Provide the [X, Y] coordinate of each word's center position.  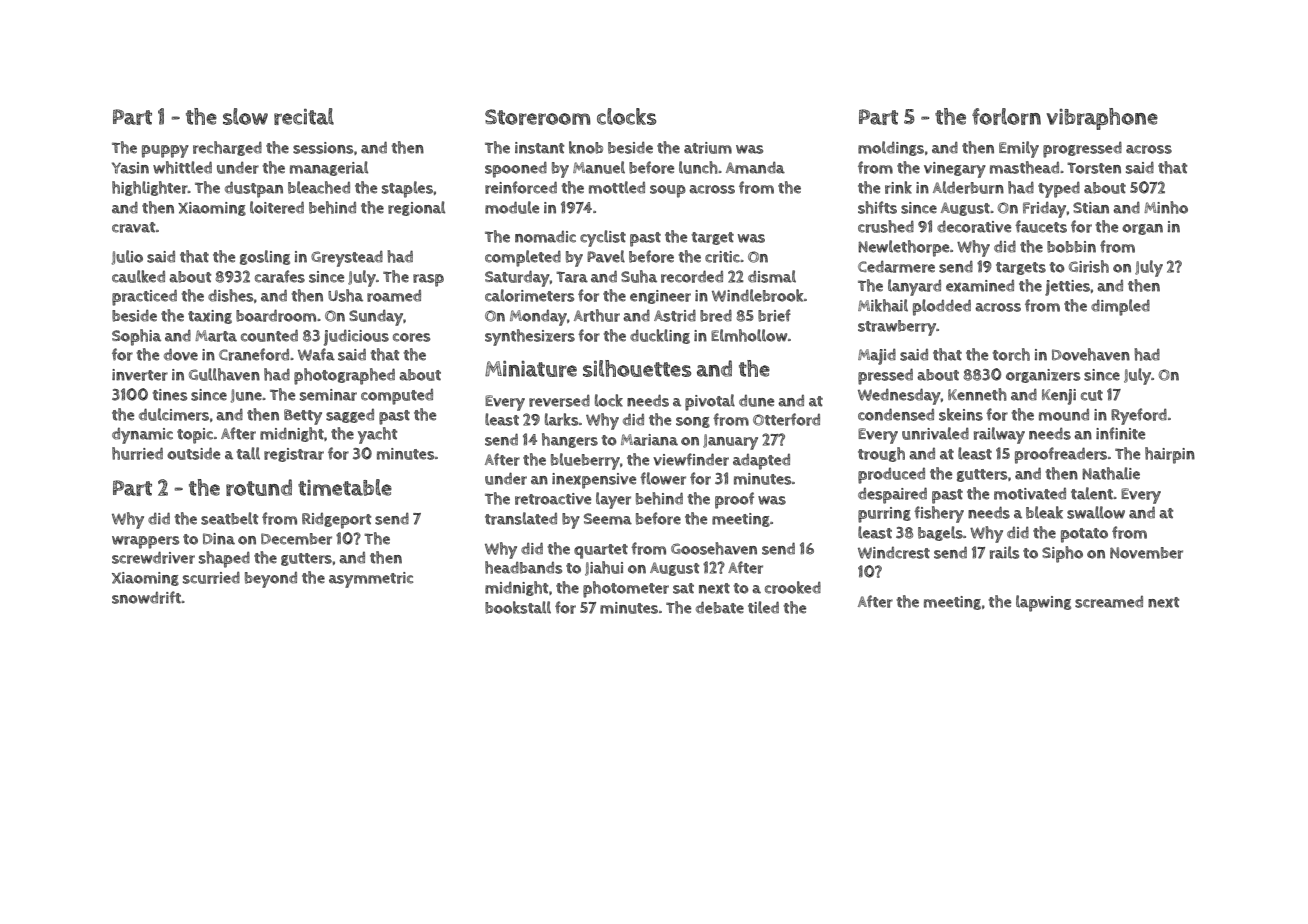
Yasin [130, 168]
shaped [224, 559]
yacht [377, 435]
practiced [144, 297]
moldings [891, 148]
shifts [877, 207]
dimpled [1120, 307]
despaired [892, 495]
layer [613, 500]
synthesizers [530, 337]
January [730, 442]
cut [1092, 395]
